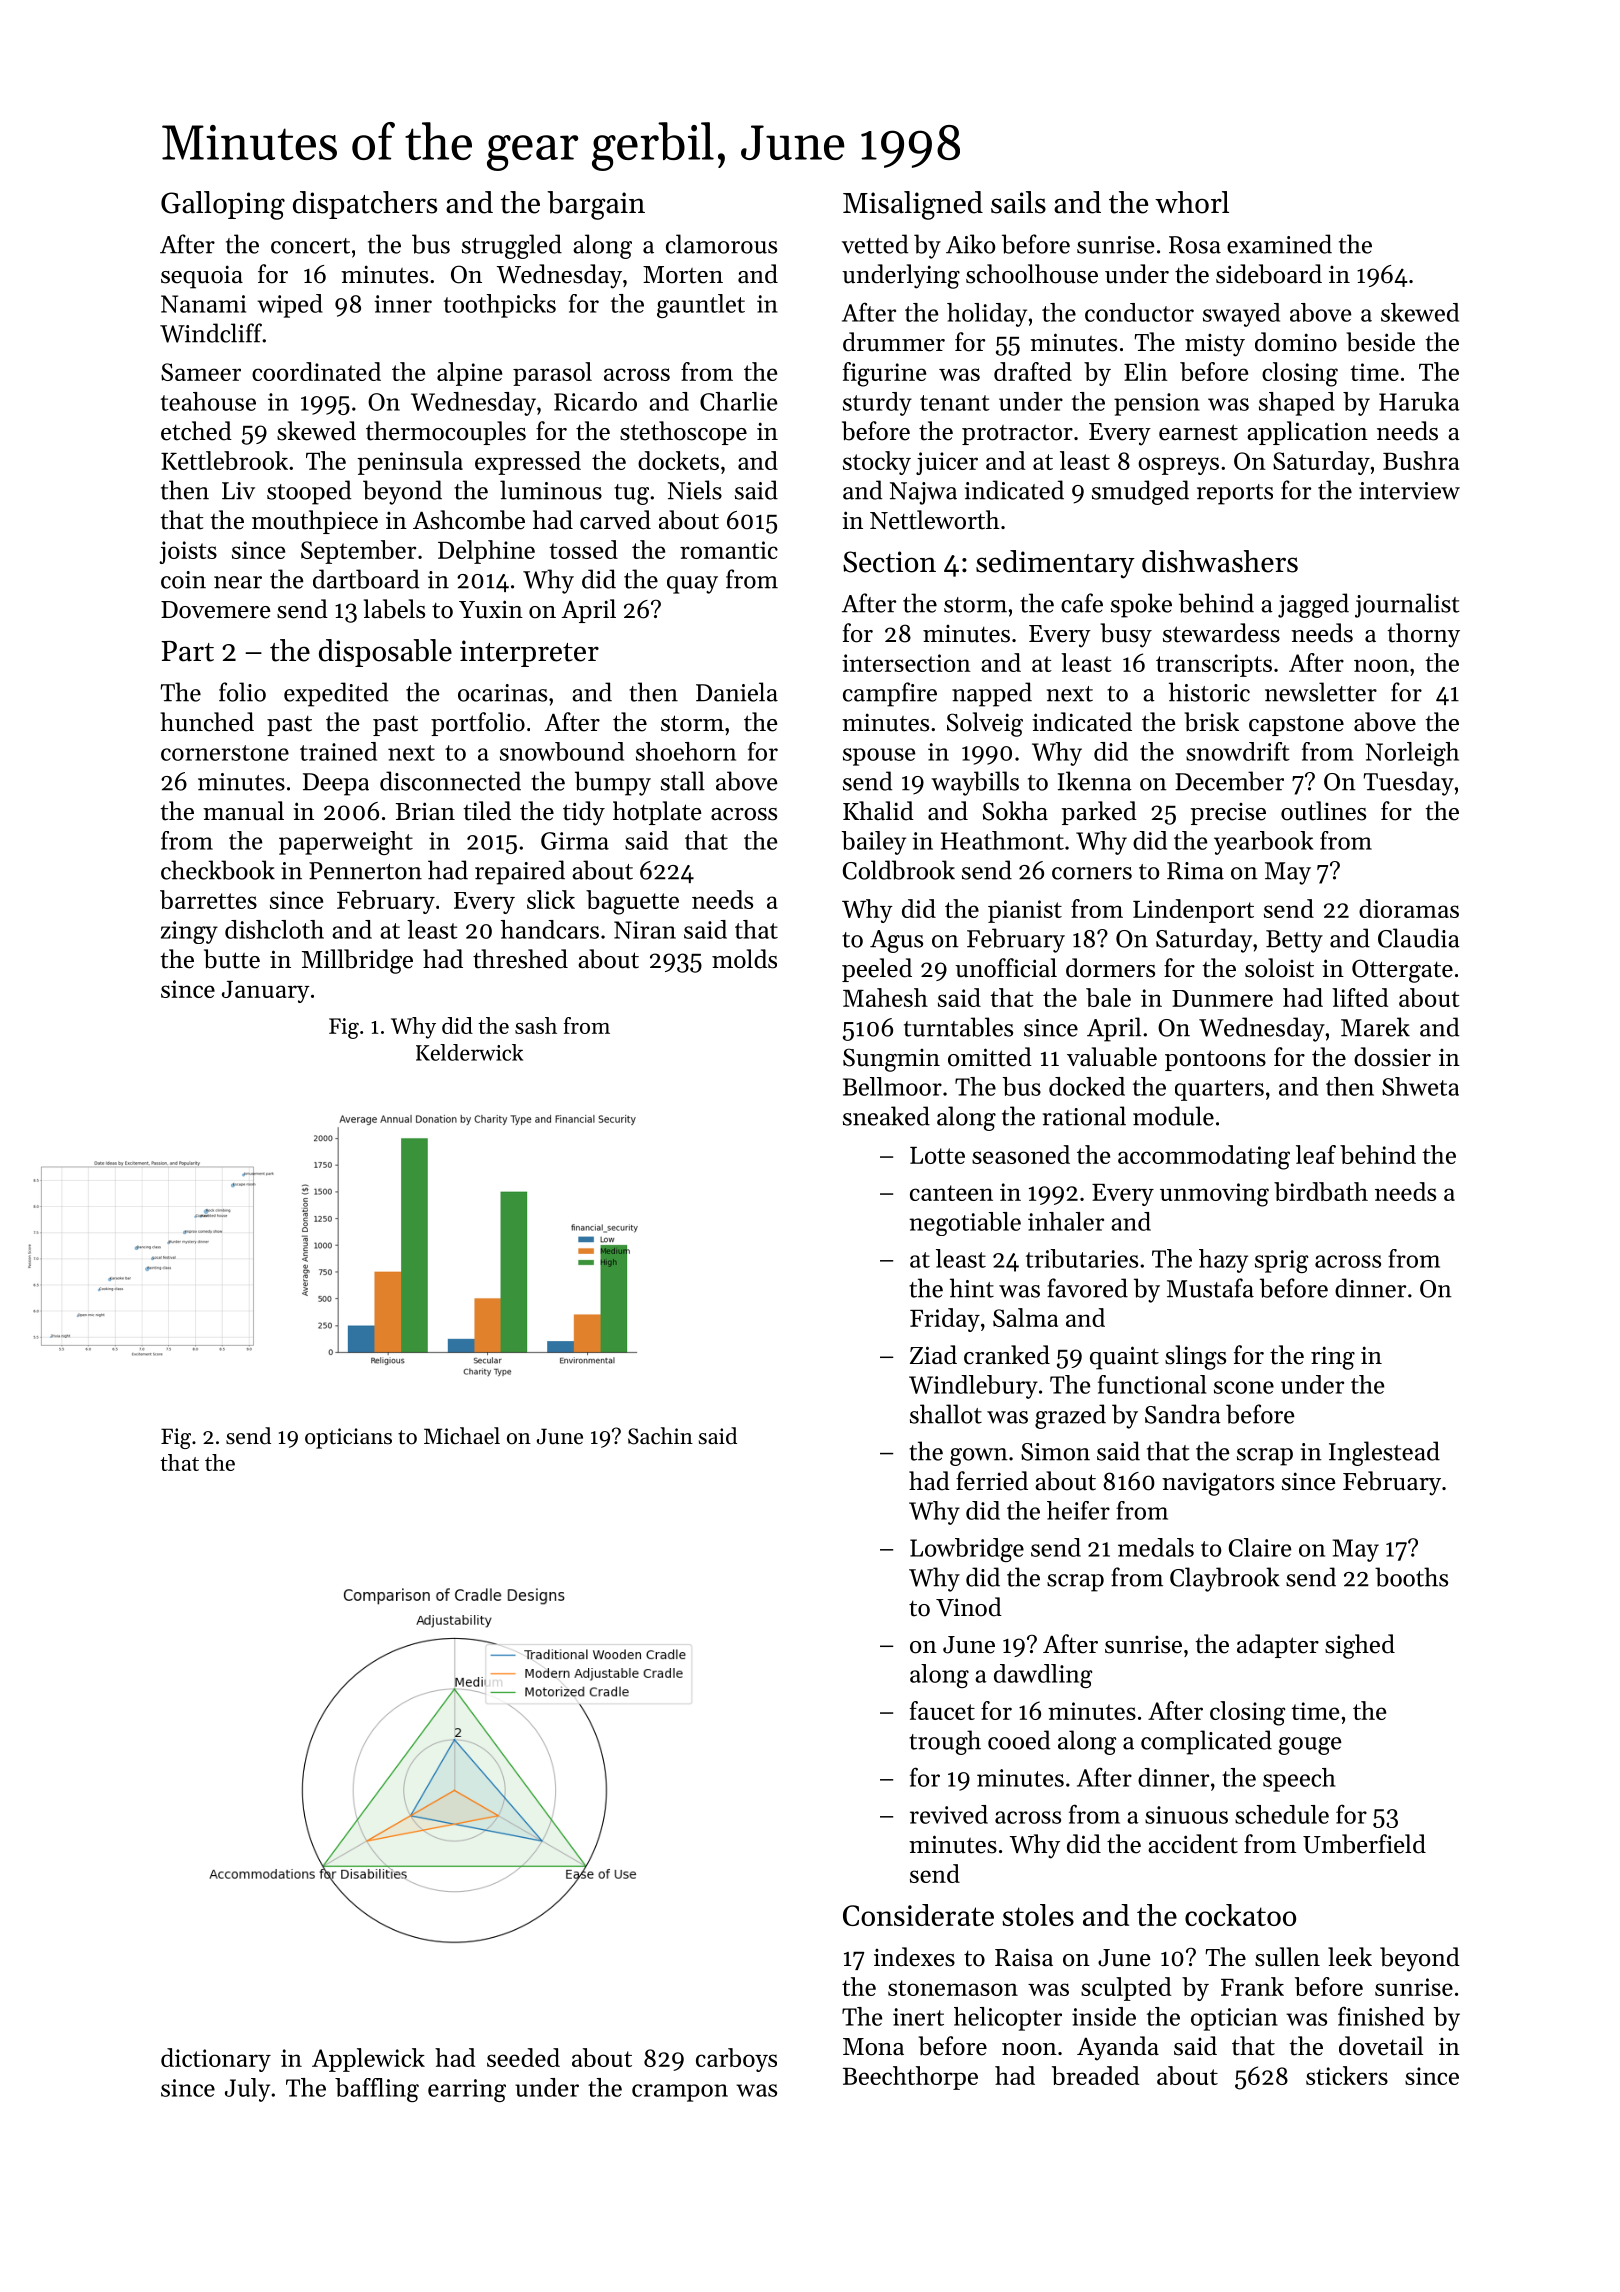 Image resolution: width=1620 pixels, height=2292 pixels. I want to click on Vinod, so click(969, 1607).
